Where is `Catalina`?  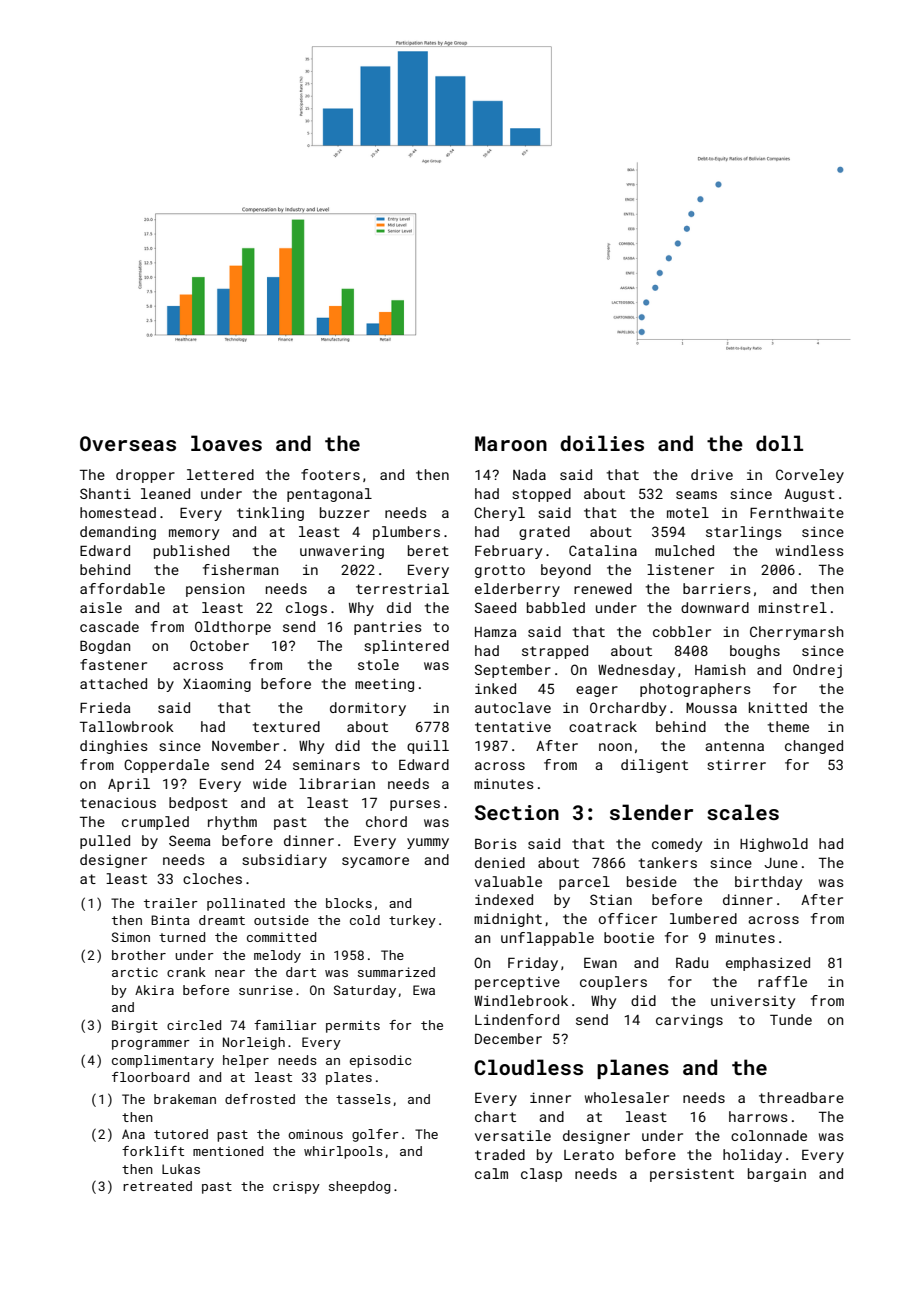
Catalina is located at coordinates (603, 550).
